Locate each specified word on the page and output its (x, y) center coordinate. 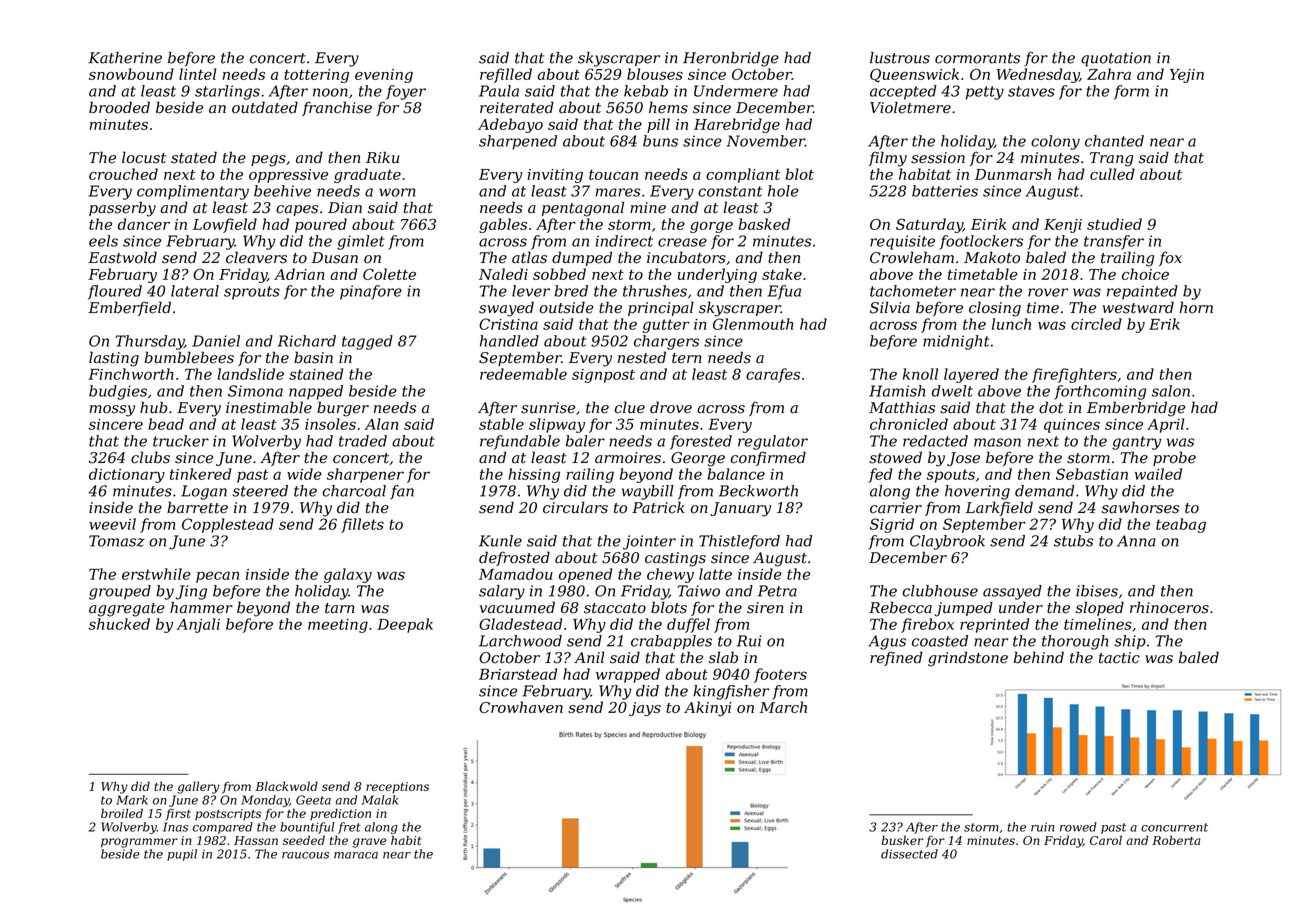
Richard (307, 341)
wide (304, 474)
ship (1130, 642)
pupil (182, 855)
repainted (1142, 292)
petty (985, 93)
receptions (397, 788)
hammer (201, 607)
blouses (655, 74)
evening (384, 76)
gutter (666, 326)
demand (1045, 491)
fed (880, 475)
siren (765, 608)
